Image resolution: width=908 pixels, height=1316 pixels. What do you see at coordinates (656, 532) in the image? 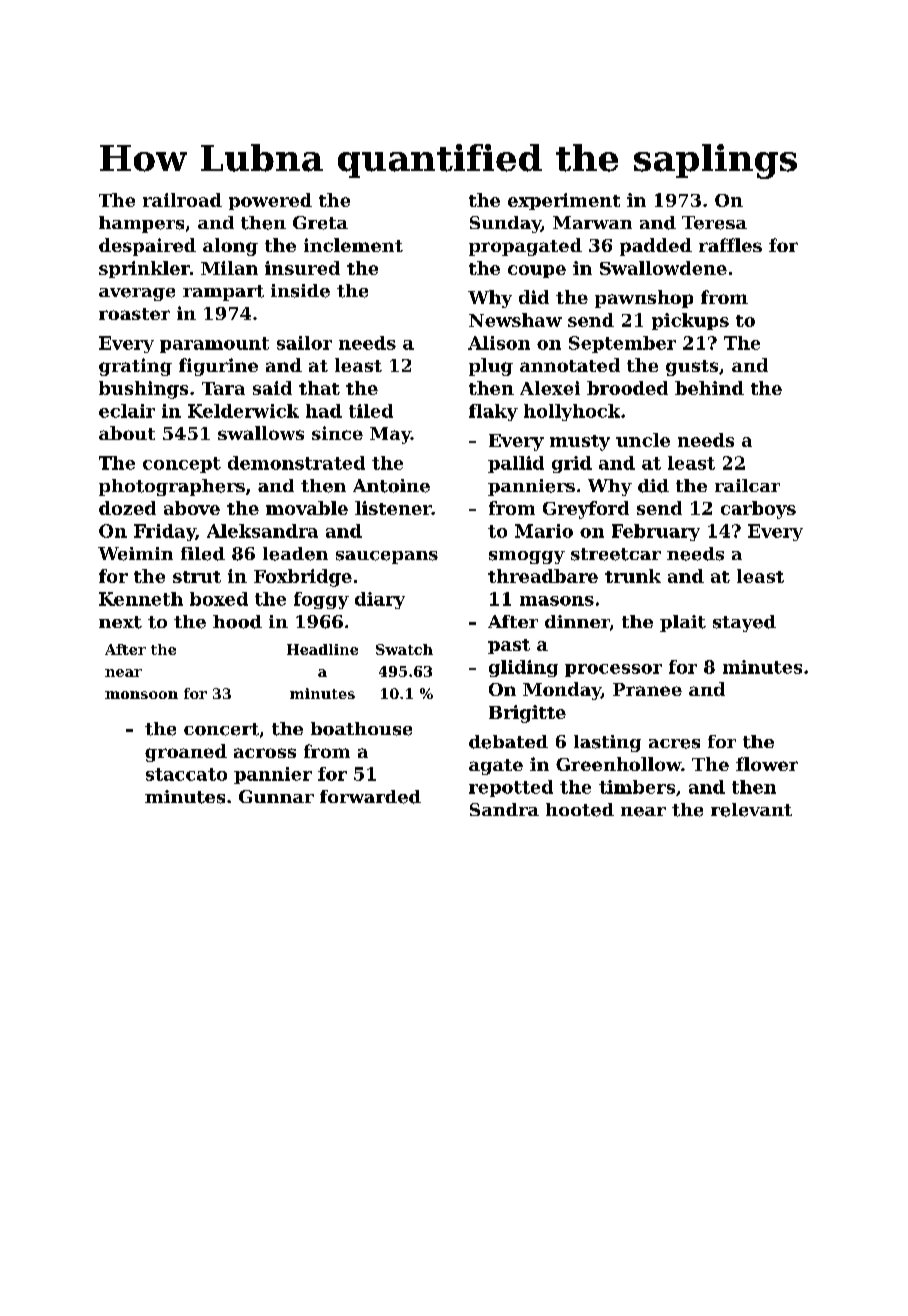
I see `February` at bounding box center [656, 532].
